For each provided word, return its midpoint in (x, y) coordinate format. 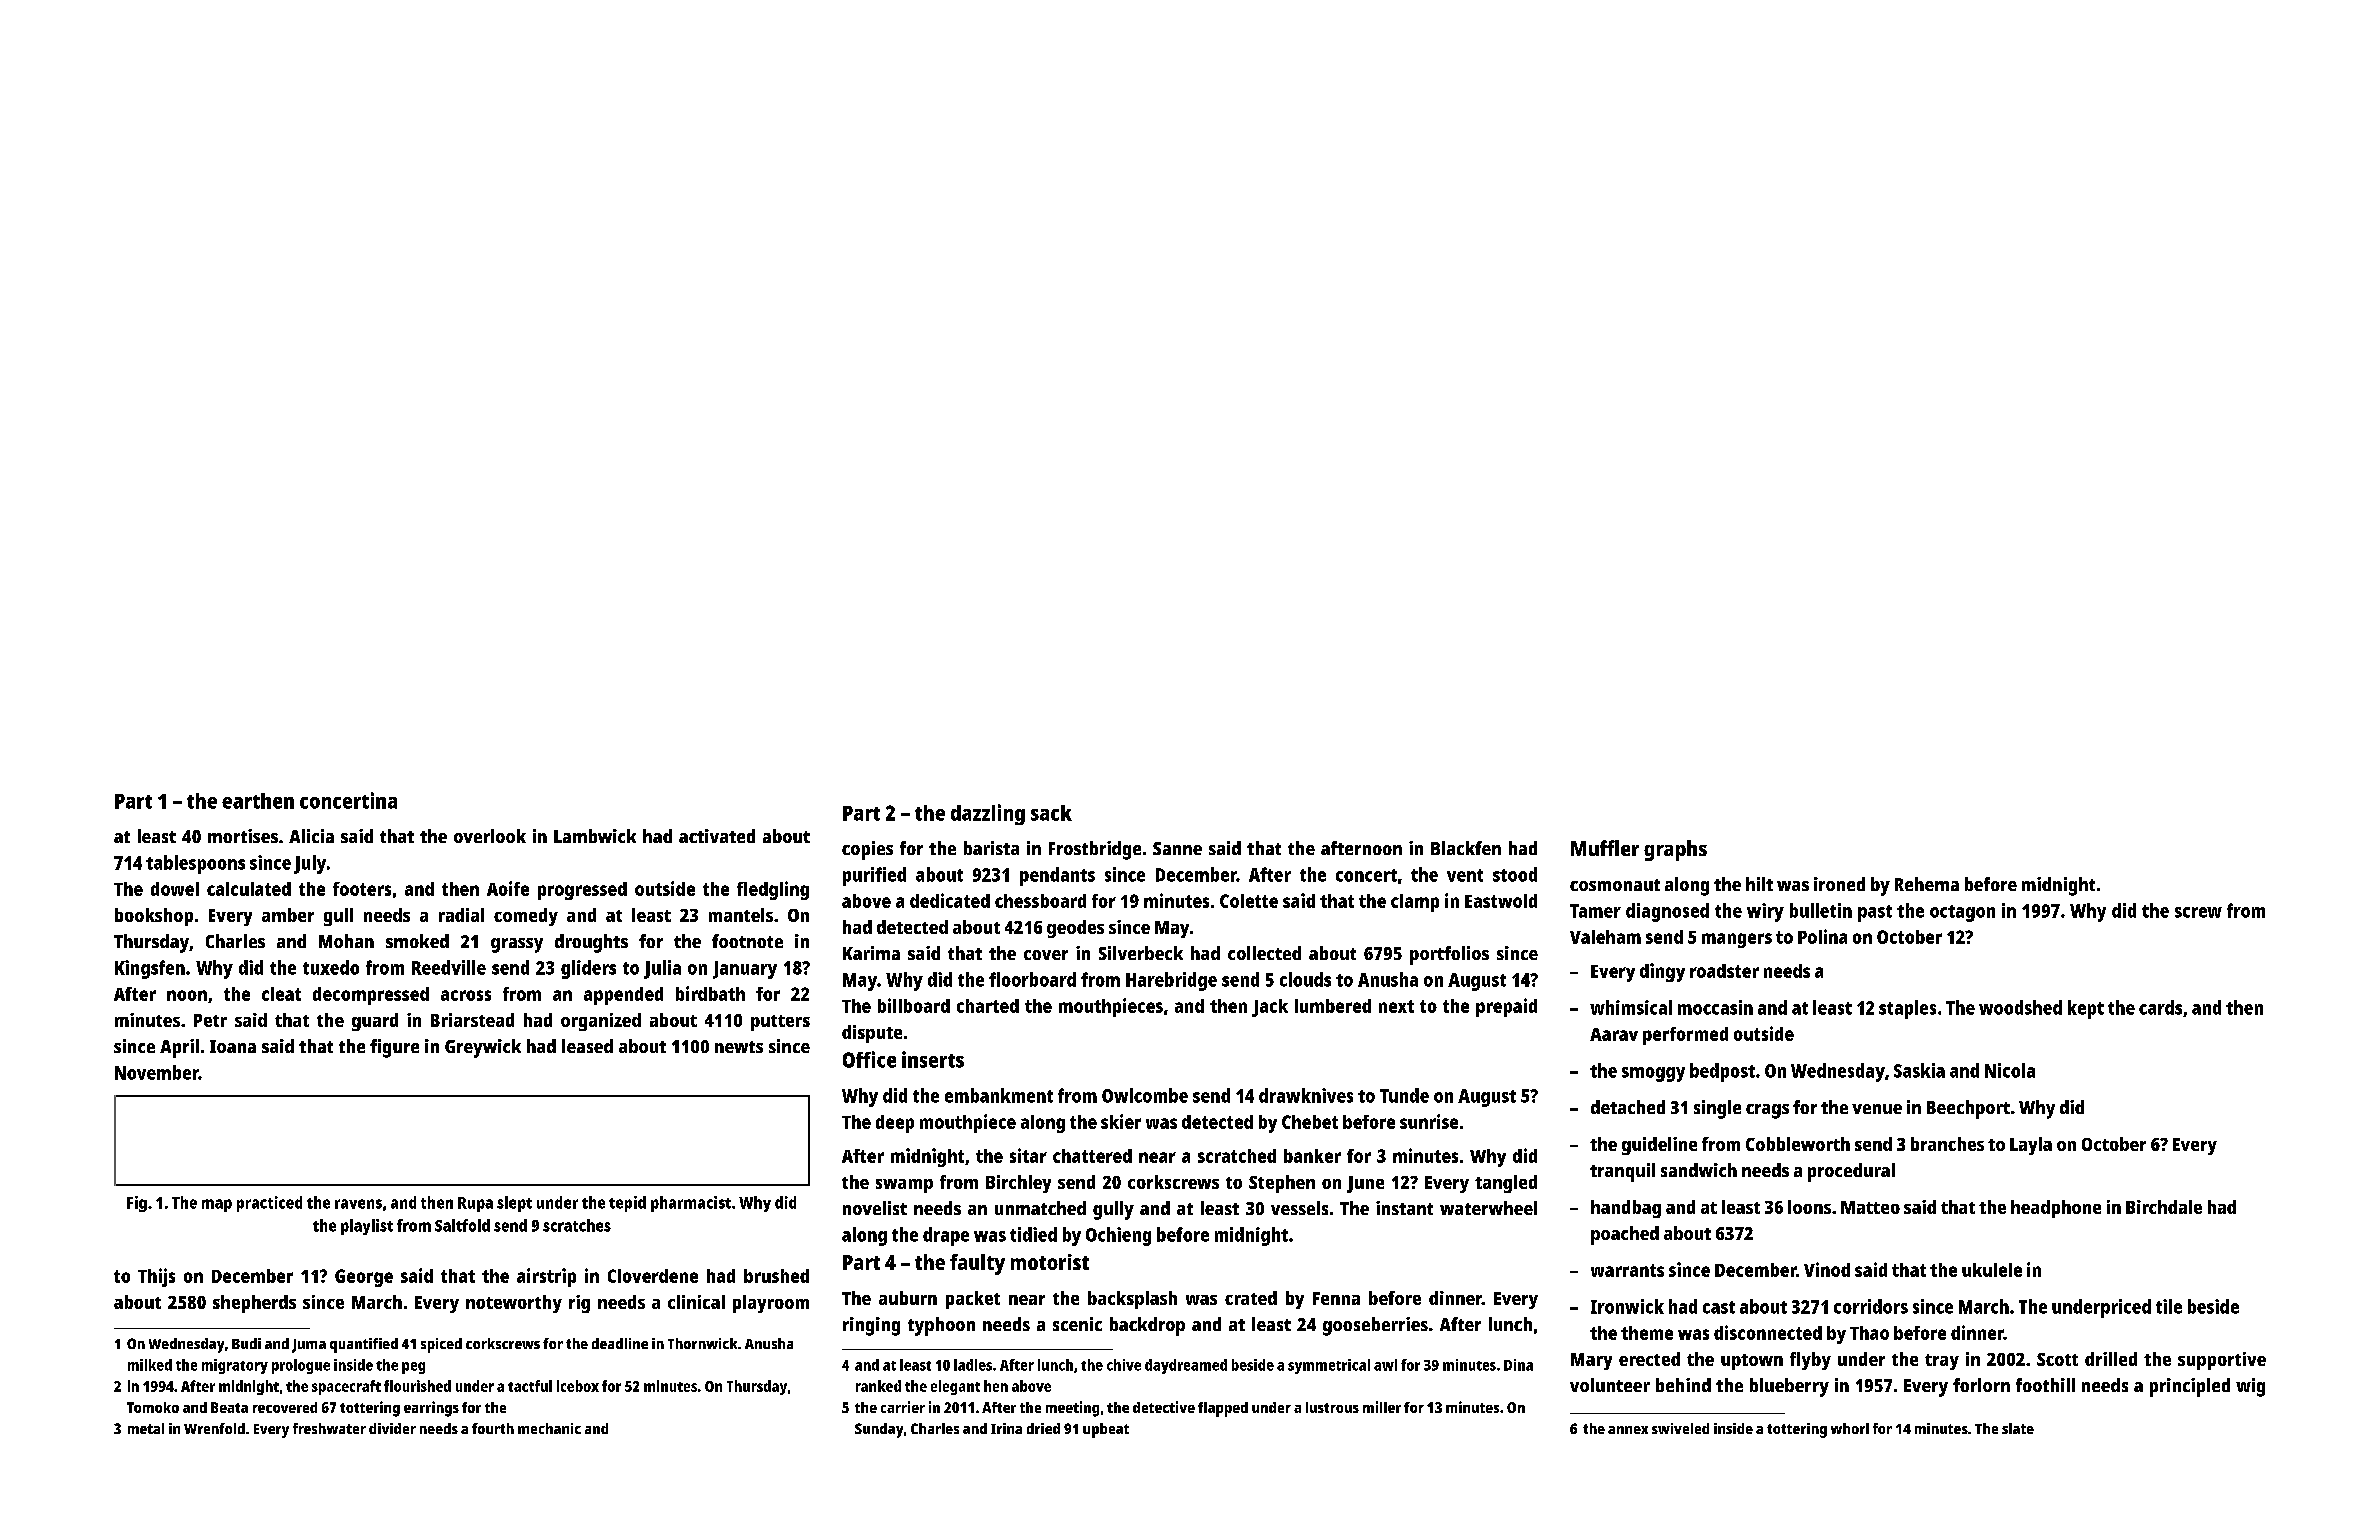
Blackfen (1466, 848)
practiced (269, 1204)
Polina (1822, 936)
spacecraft (346, 1387)
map (217, 1205)
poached (1625, 1235)
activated (717, 836)
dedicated (950, 900)
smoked (417, 941)
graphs (1675, 850)
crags (1767, 1111)
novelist (875, 1208)
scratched (1237, 1156)
